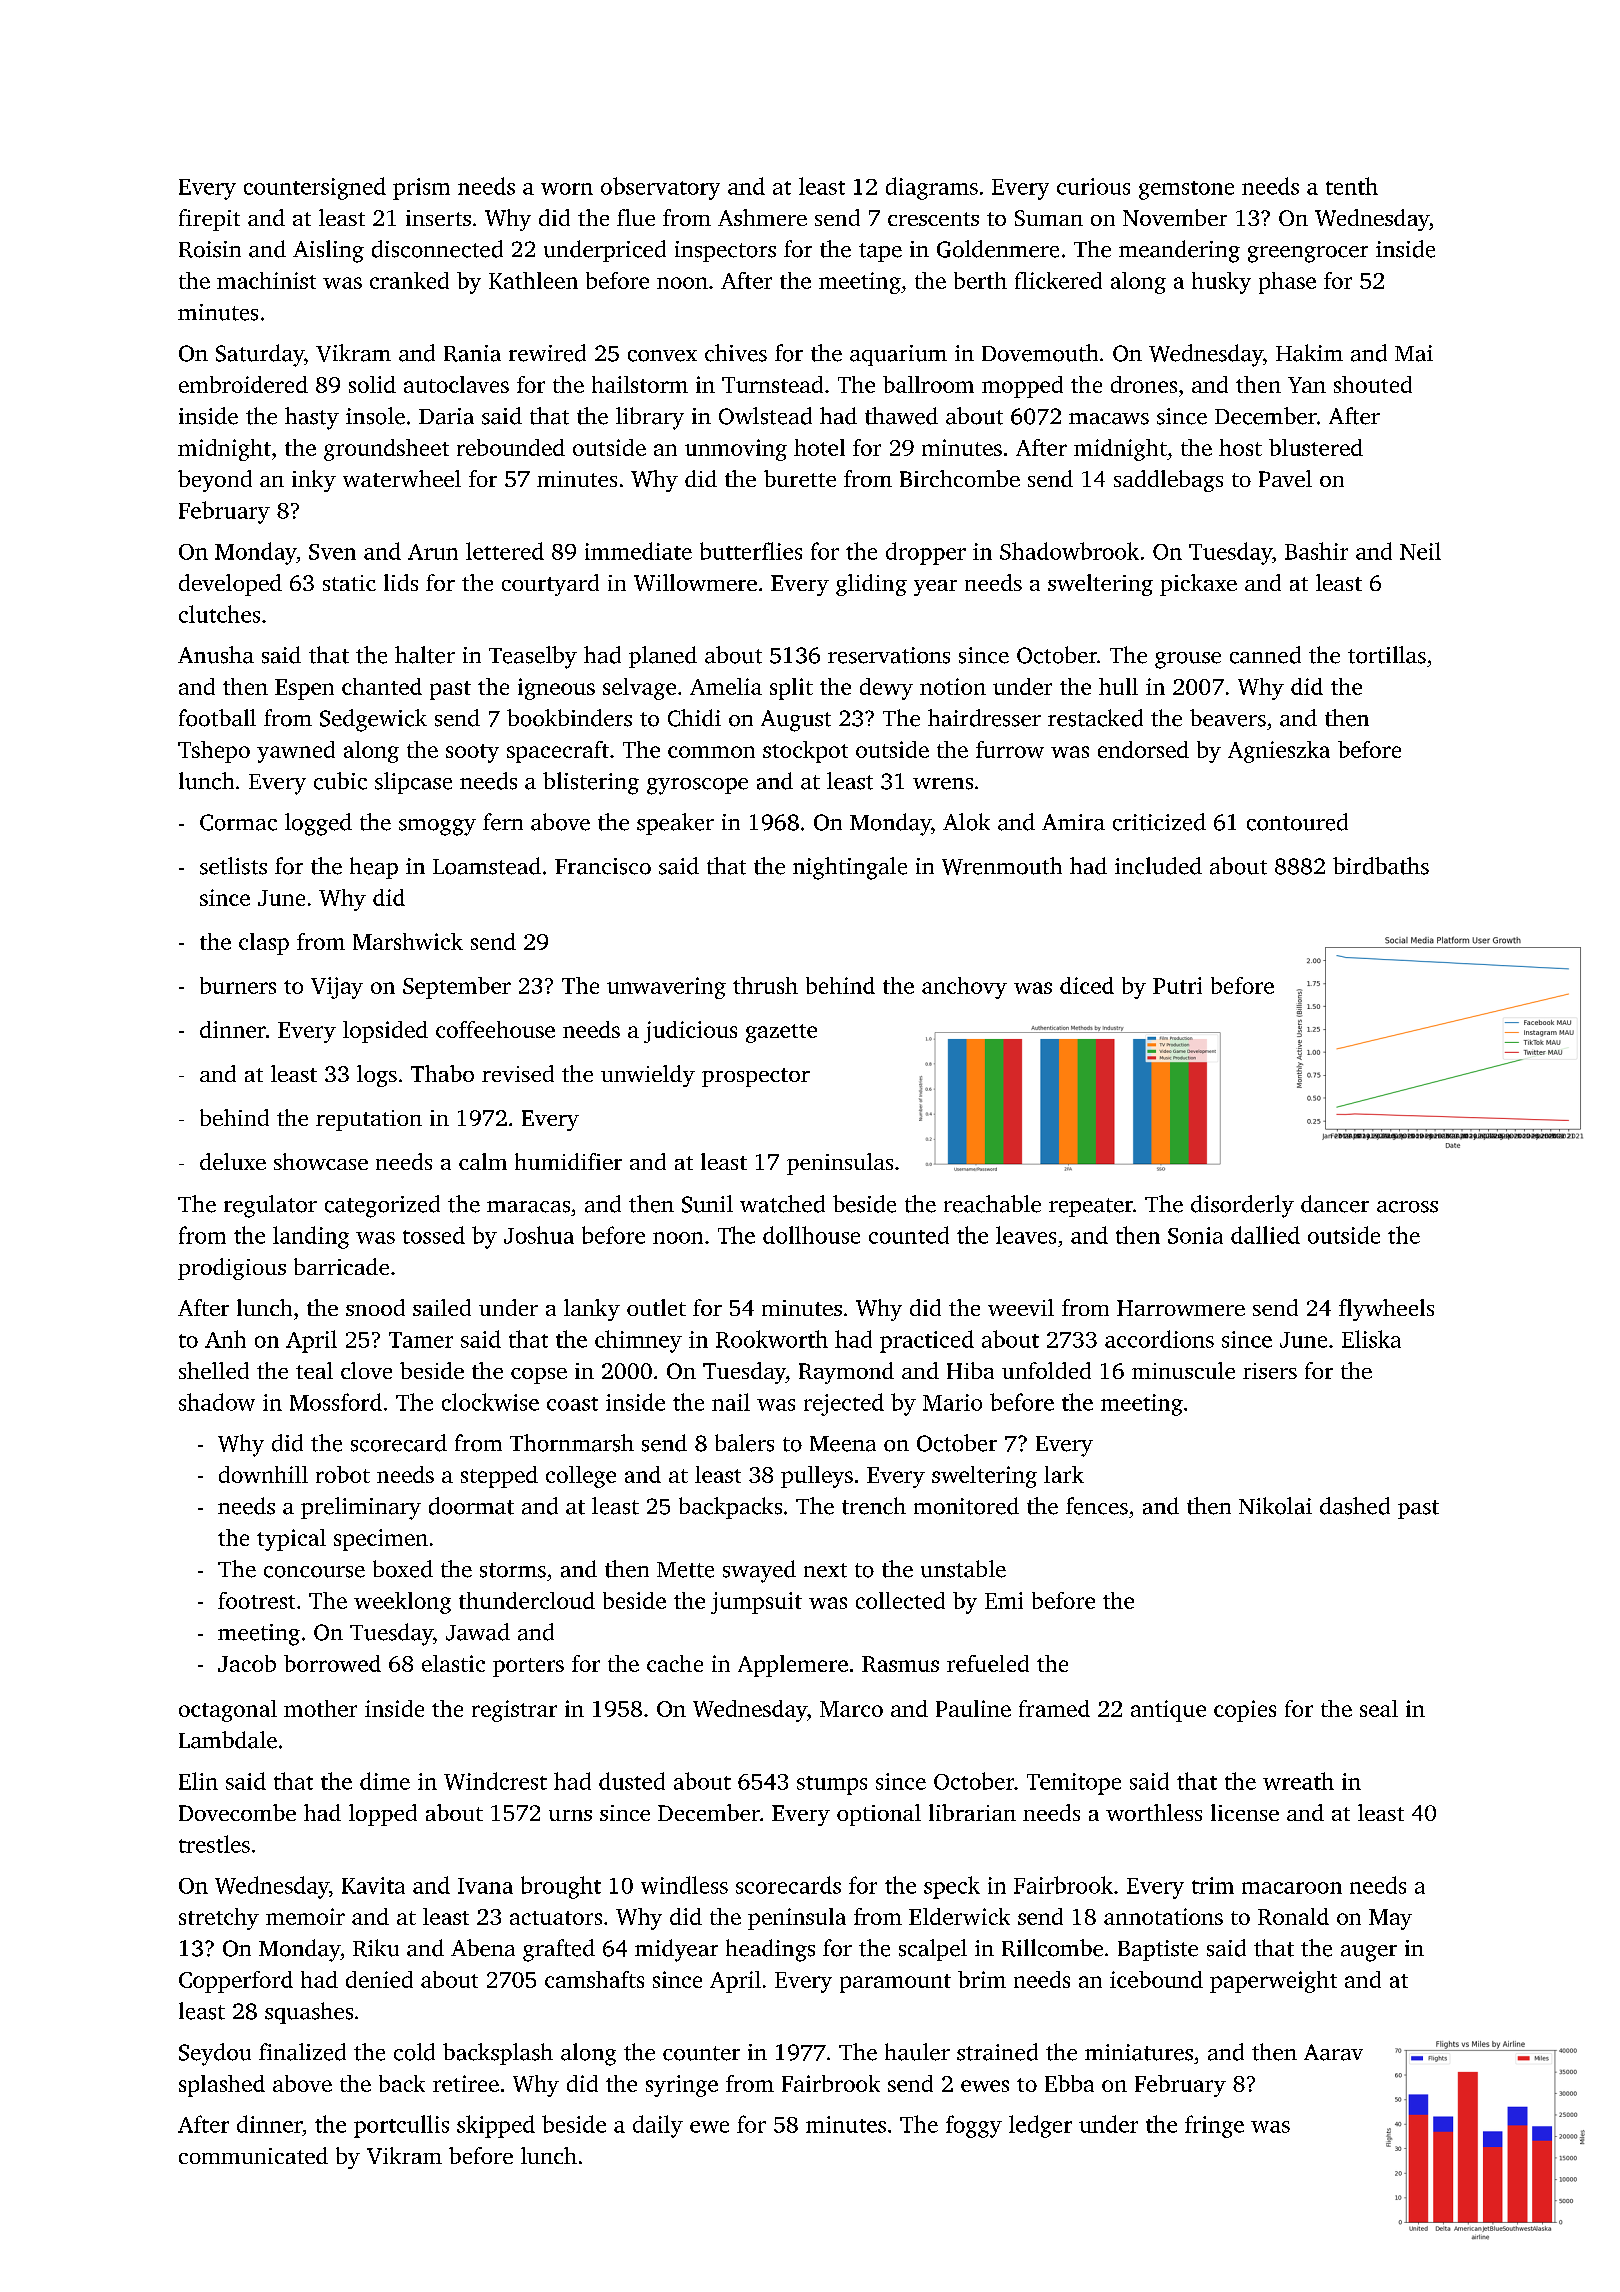 This screenshot has width=1620, height=2292. What do you see at coordinates (219, 1919) in the screenshot?
I see `stretchy` at bounding box center [219, 1919].
